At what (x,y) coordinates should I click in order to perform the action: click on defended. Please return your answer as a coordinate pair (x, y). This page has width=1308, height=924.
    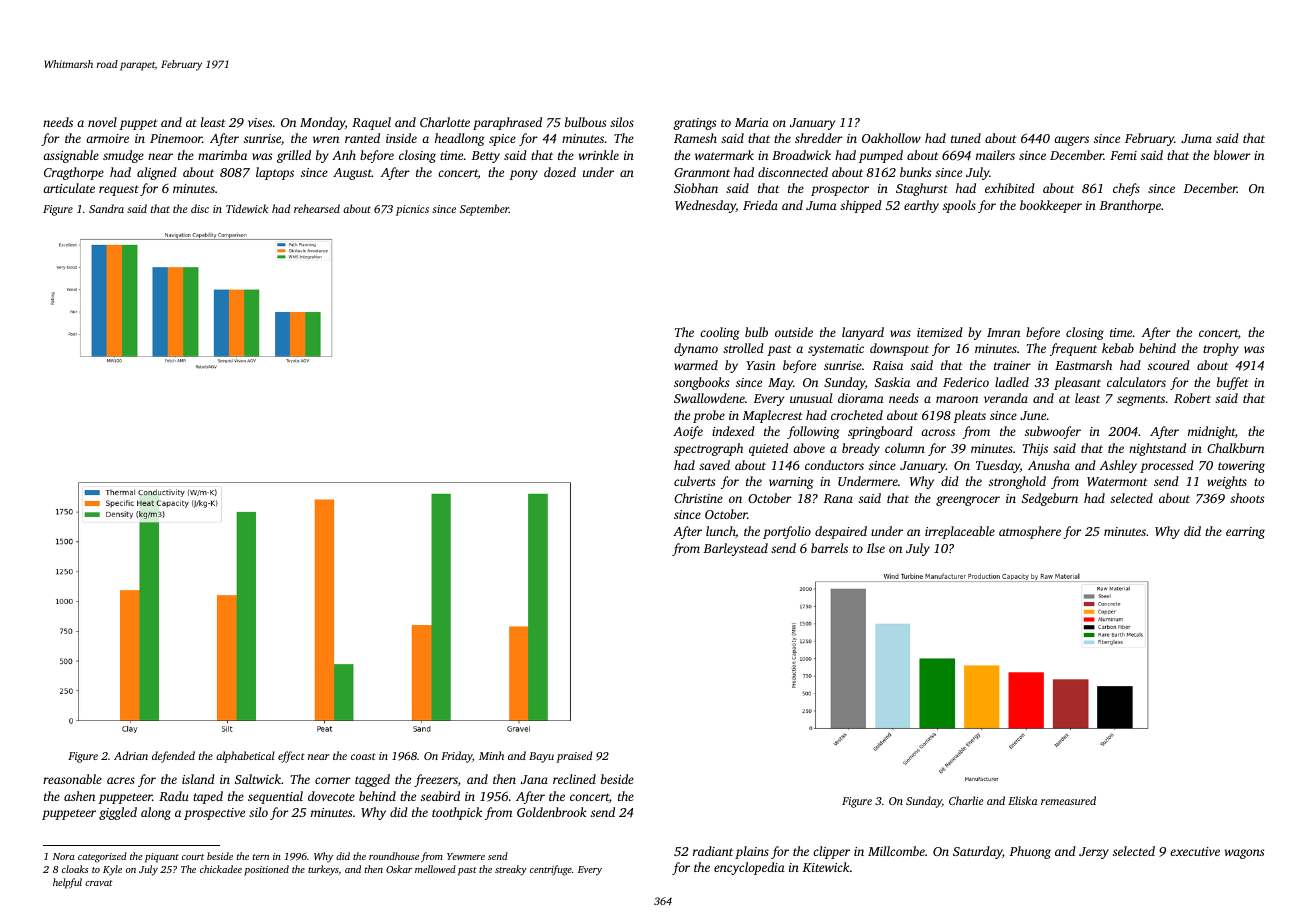
    Looking at the image, I should click on (173, 757).
